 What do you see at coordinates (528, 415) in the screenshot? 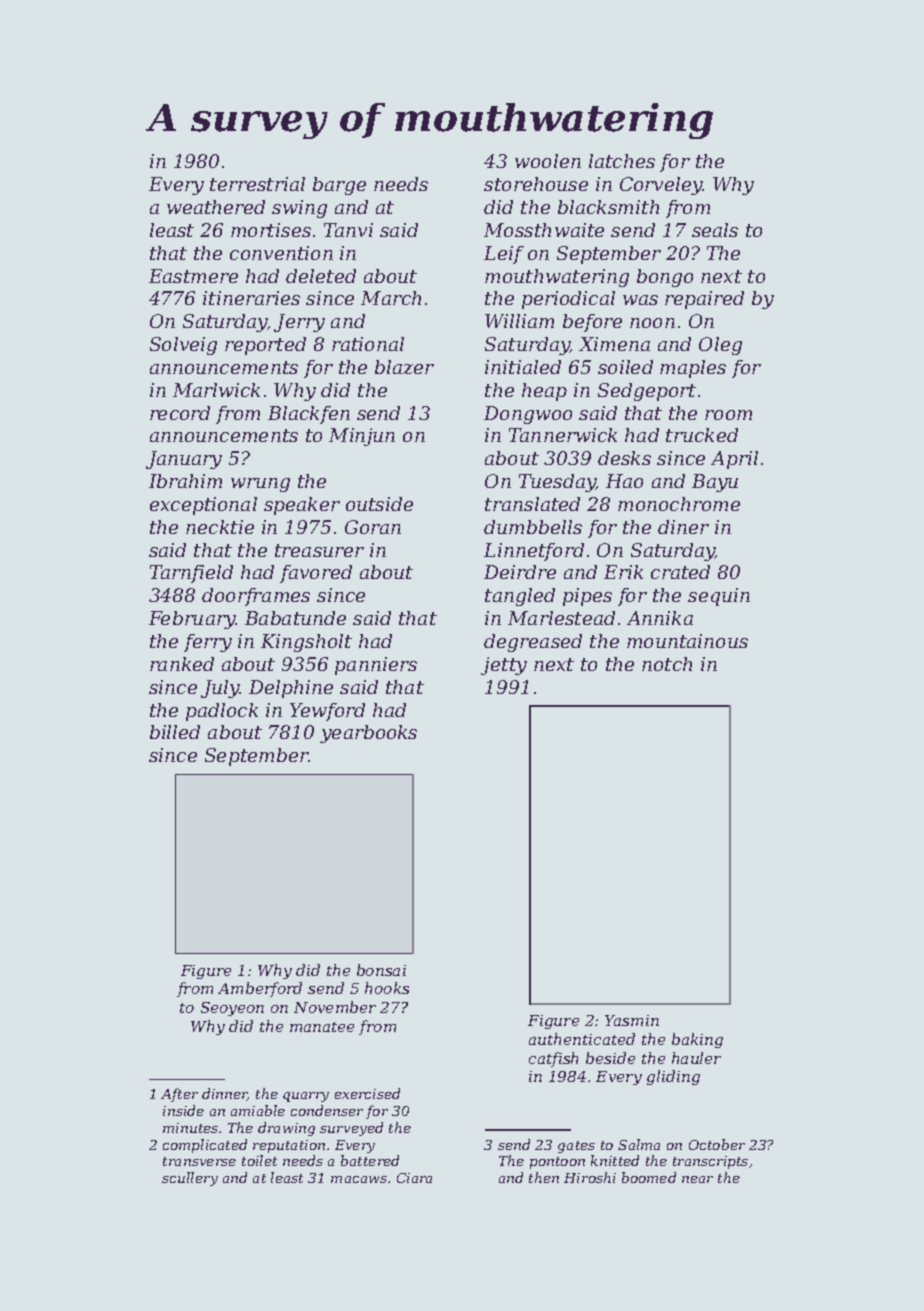
I see `Dongwoo` at bounding box center [528, 415].
